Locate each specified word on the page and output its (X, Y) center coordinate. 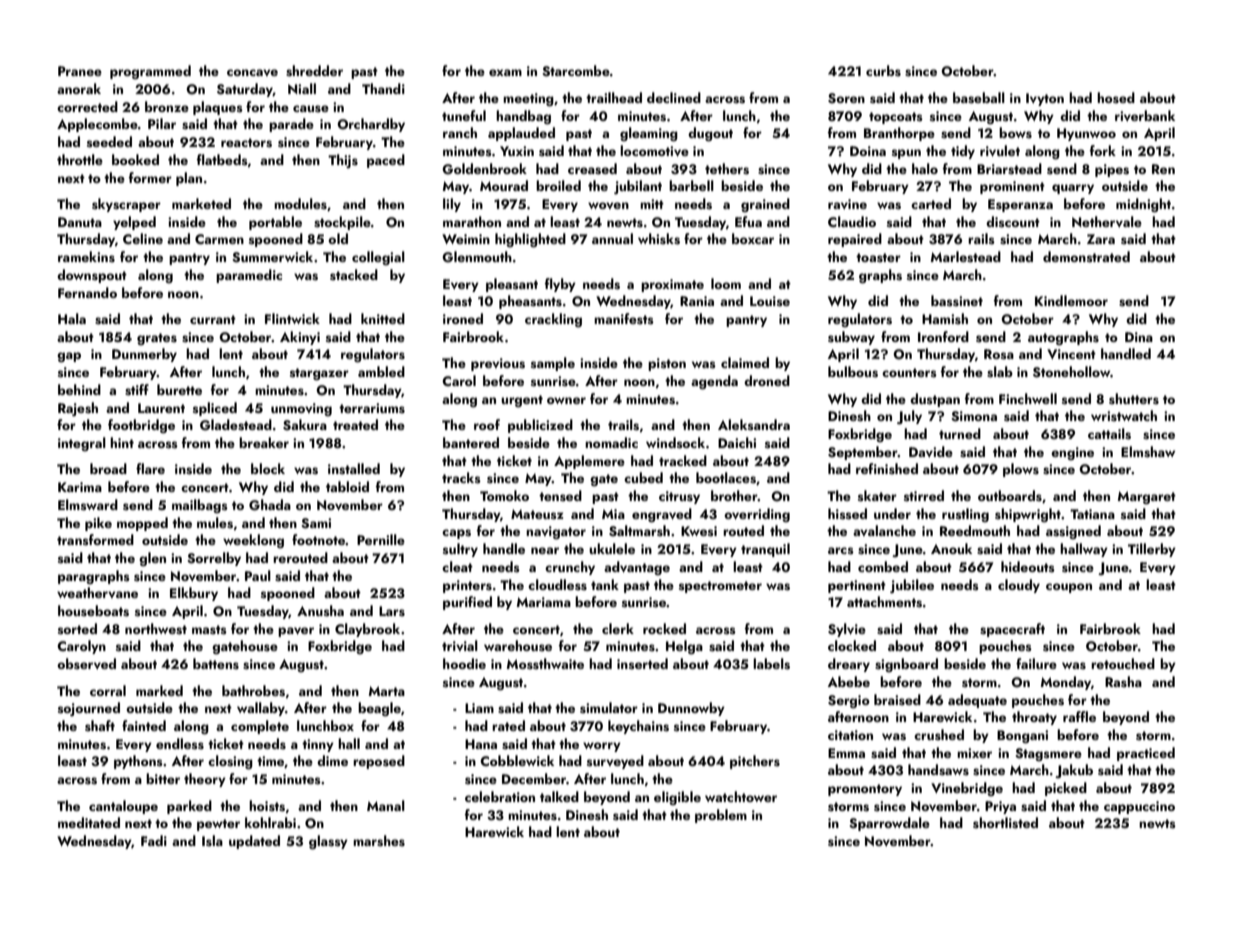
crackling (553, 320)
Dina (1139, 337)
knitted (383, 318)
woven (608, 205)
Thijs (343, 161)
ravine (847, 204)
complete (260, 727)
